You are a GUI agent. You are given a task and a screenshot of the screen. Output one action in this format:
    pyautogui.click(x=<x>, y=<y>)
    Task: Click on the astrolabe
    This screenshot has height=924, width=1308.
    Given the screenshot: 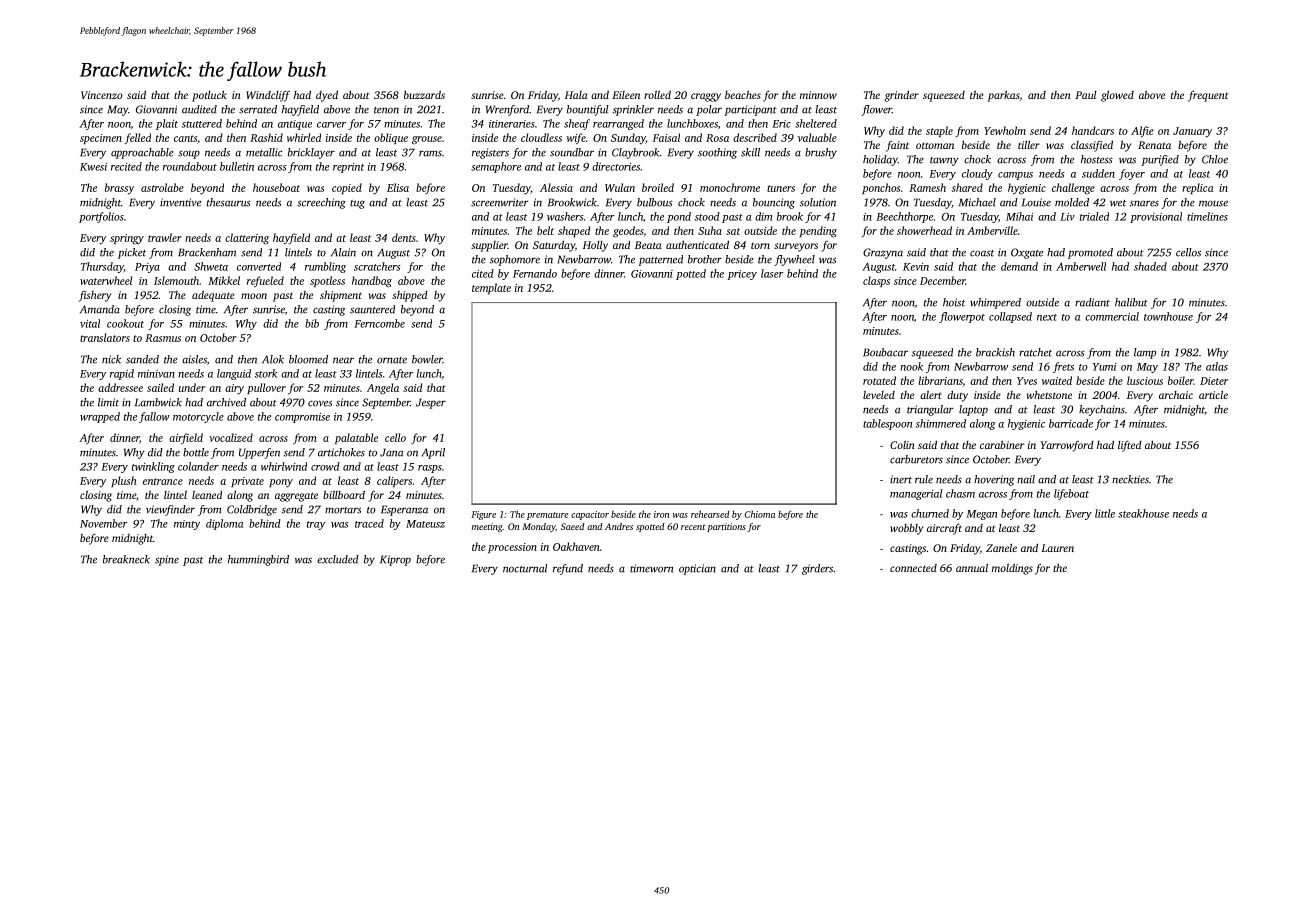 What is the action you would take?
    pyautogui.click(x=162, y=187)
